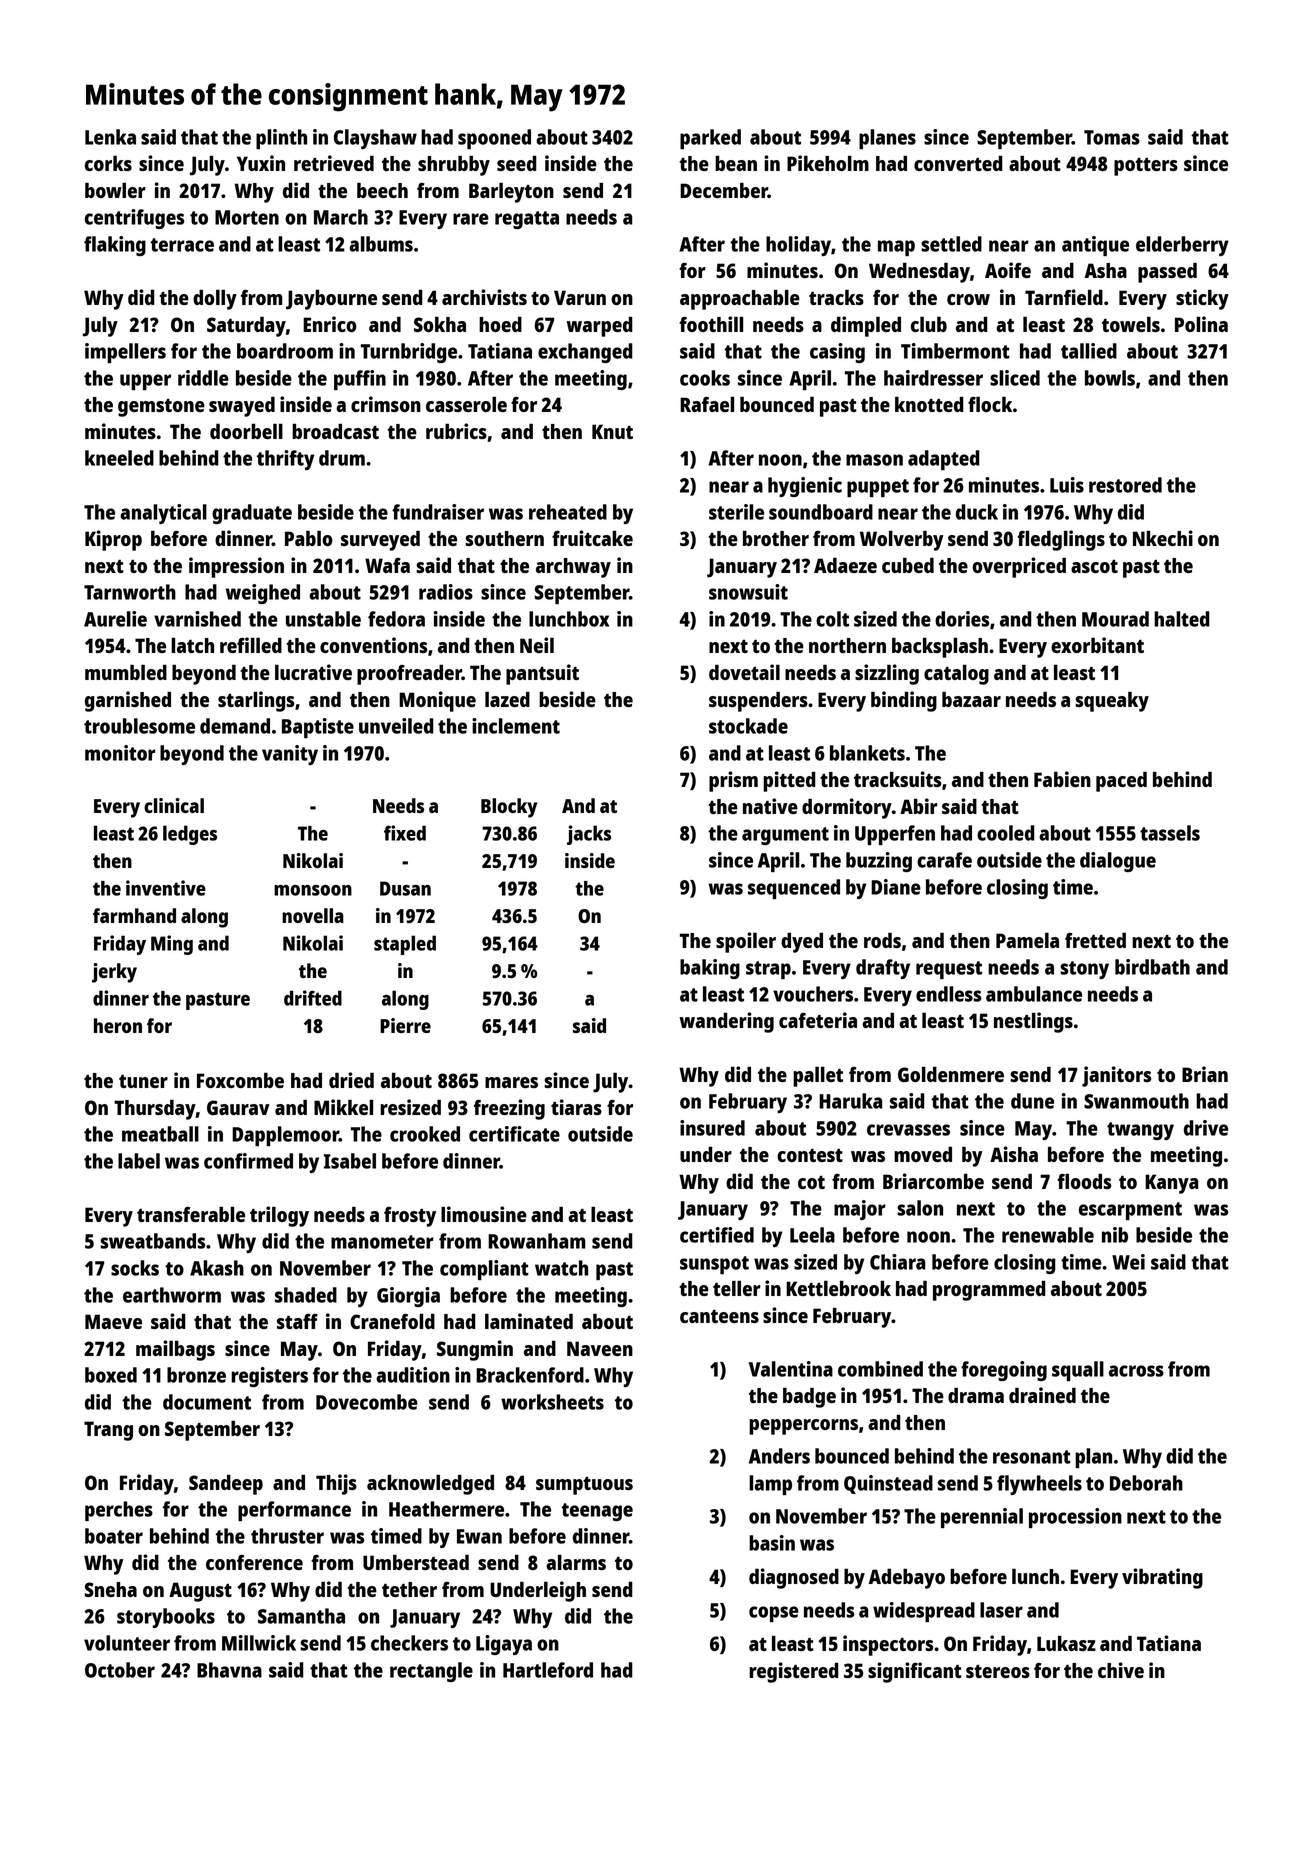 The image size is (1313, 1856). Describe the element at coordinates (446, 1509) in the screenshot. I see `Heathermere` at that location.
